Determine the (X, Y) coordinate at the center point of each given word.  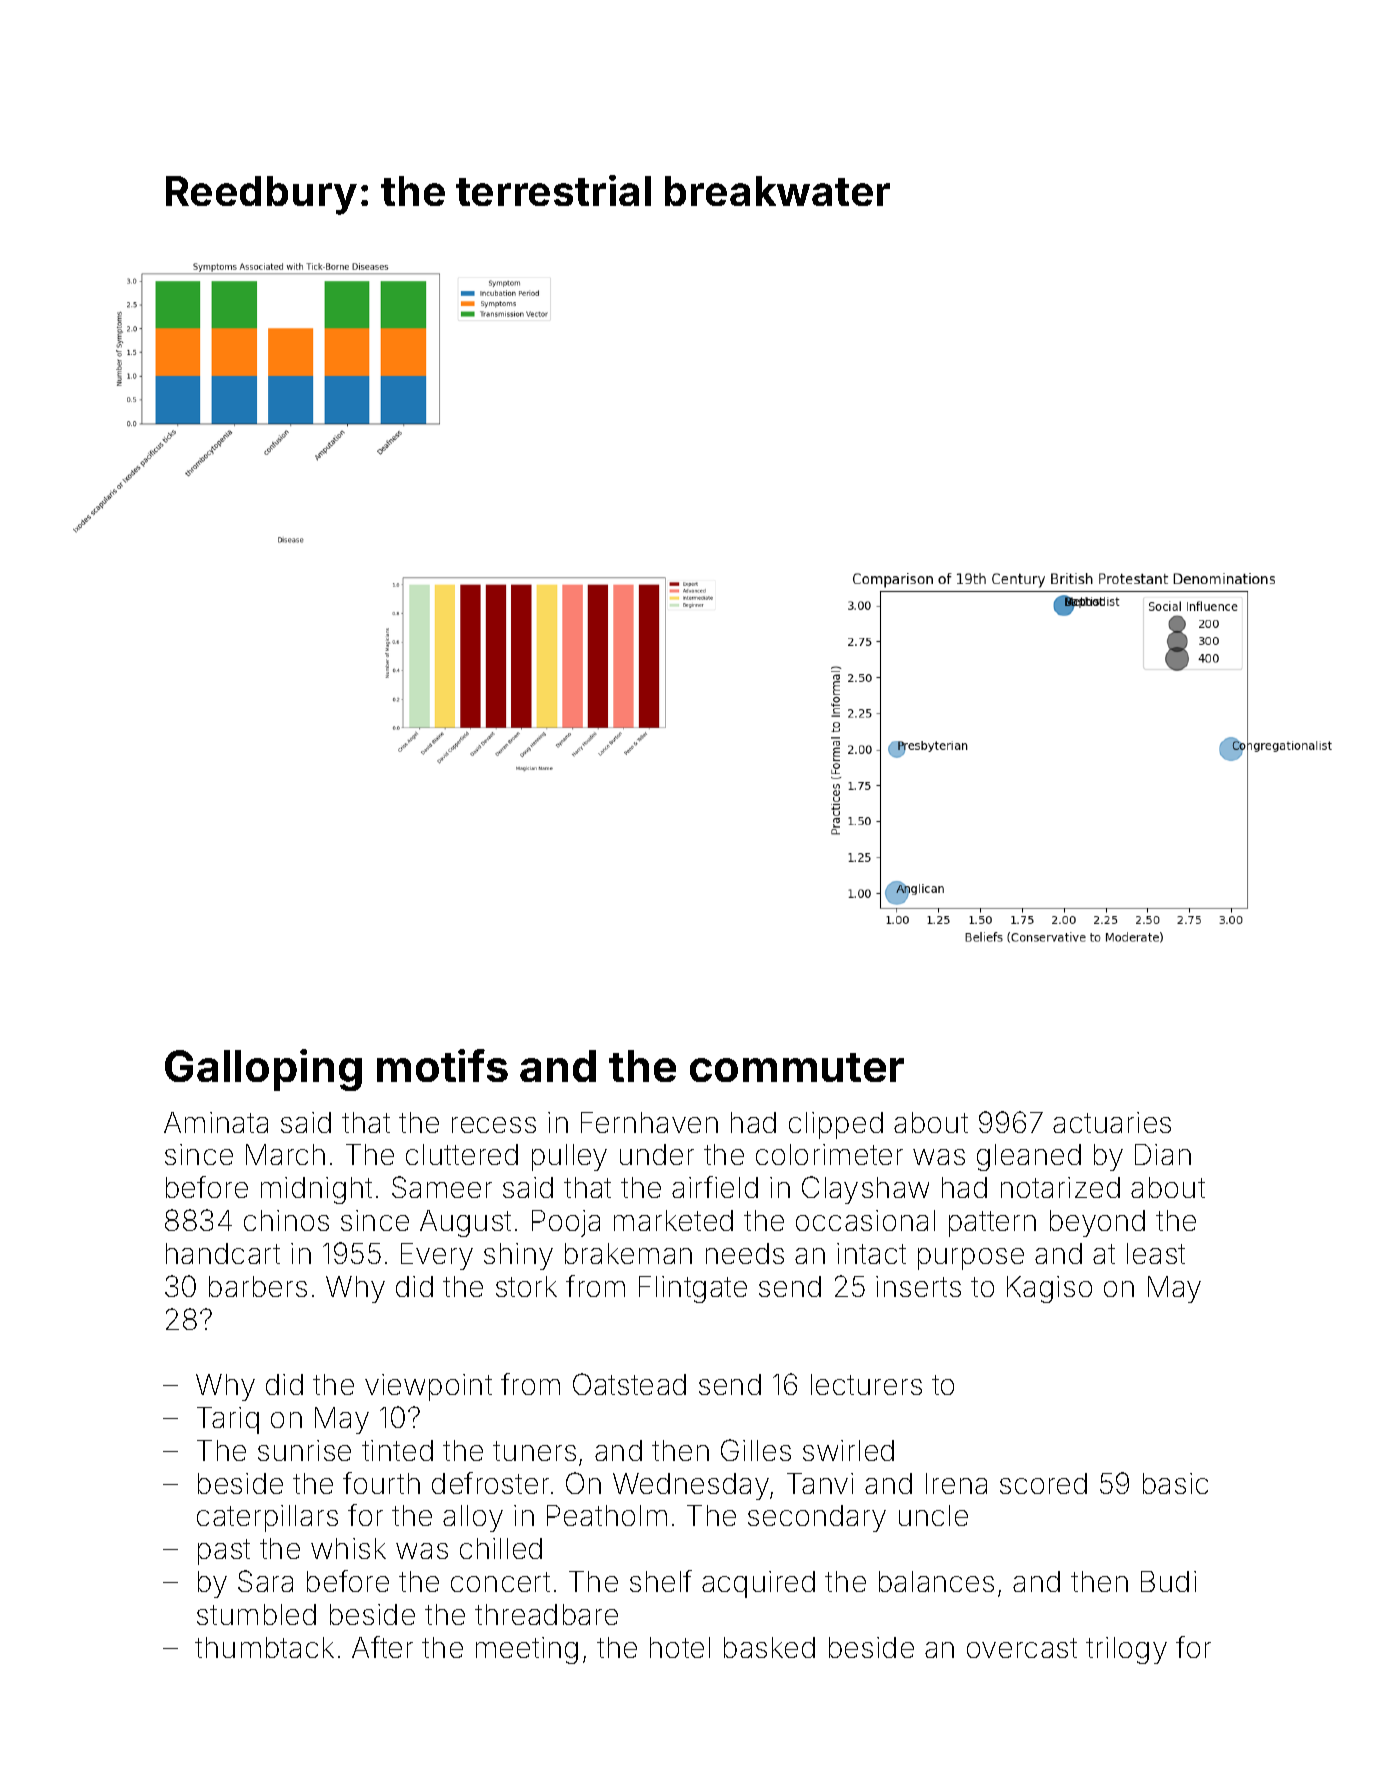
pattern (992, 1224)
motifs (442, 1065)
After (382, 1647)
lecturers (866, 1384)
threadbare (546, 1614)
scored (1043, 1483)
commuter (797, 1067)
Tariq (228, 1420)
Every (437, 1256)
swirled (848, 1450)
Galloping (263, 1070)
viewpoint (428, 1387)
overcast (1022, 1648)
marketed (673, 1220)
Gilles (756, 1450)
